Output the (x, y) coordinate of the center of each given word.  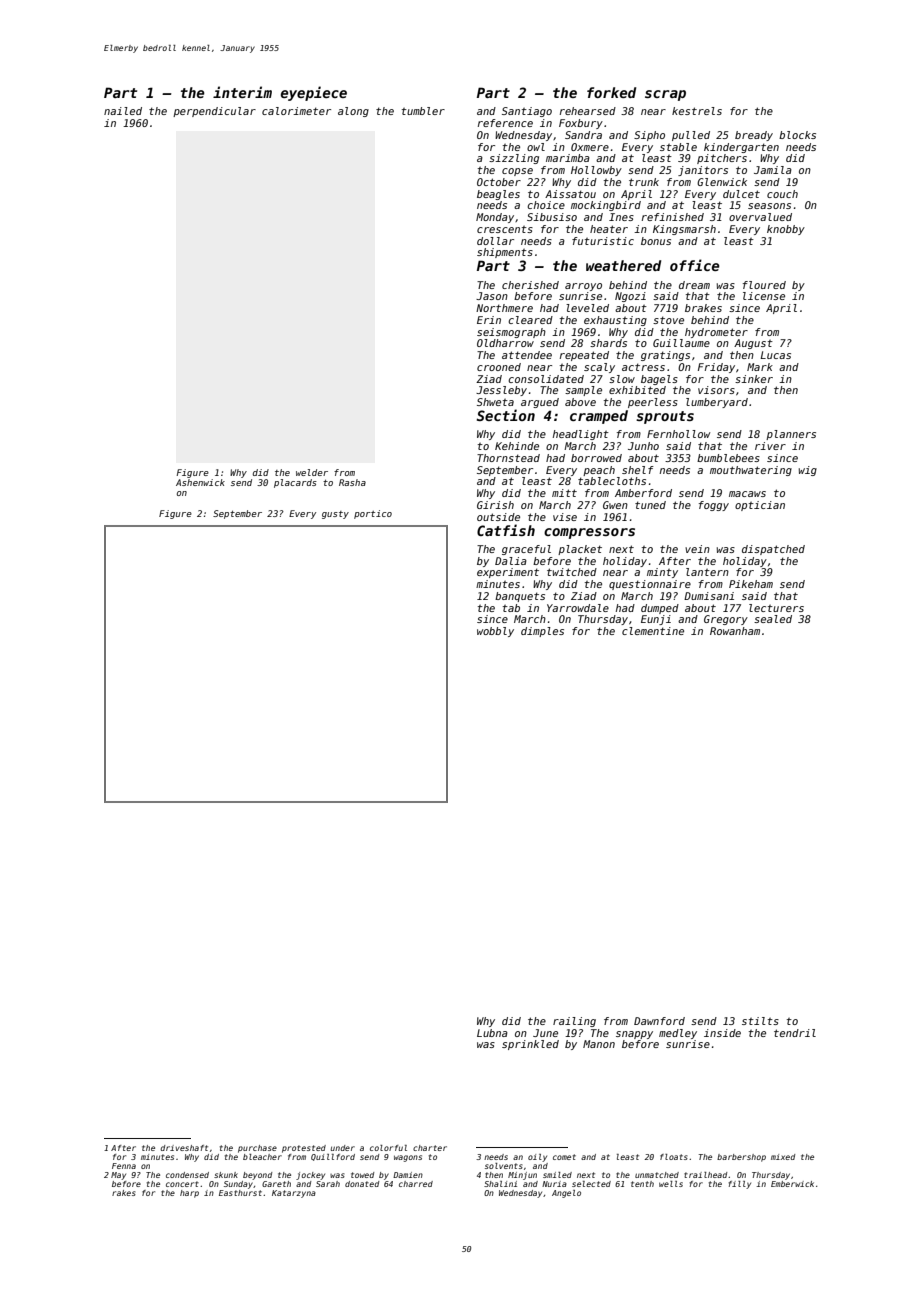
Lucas (775, 355)
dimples (542, 632)
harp (189, 1194)
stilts (760, 1021)
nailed (123, 111)
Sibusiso (552, 217)
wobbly (495, 632)
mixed (783, 1157)
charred (416, 1184)
